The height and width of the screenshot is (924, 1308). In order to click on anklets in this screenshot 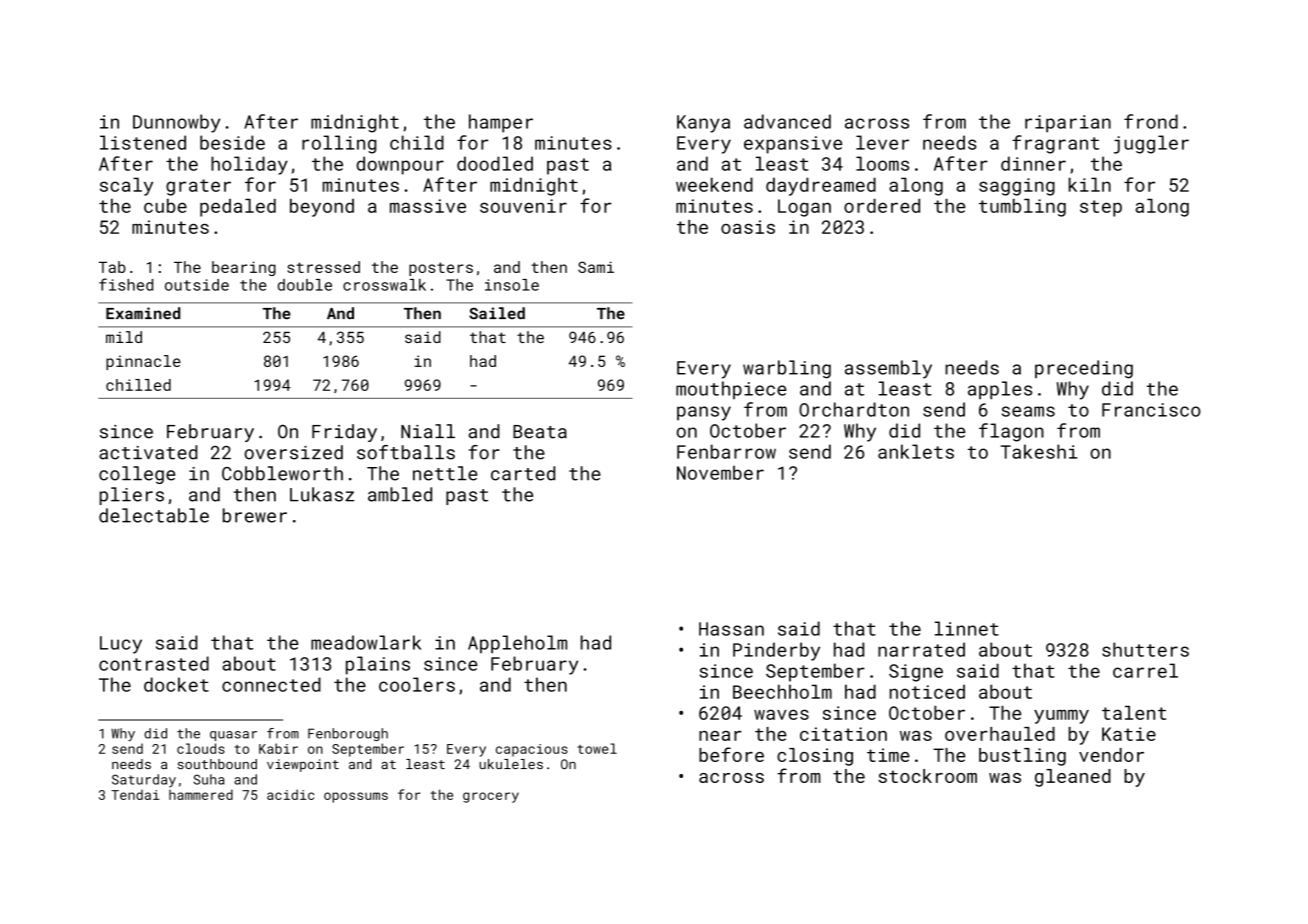, I will do `click(916, 451)`.
